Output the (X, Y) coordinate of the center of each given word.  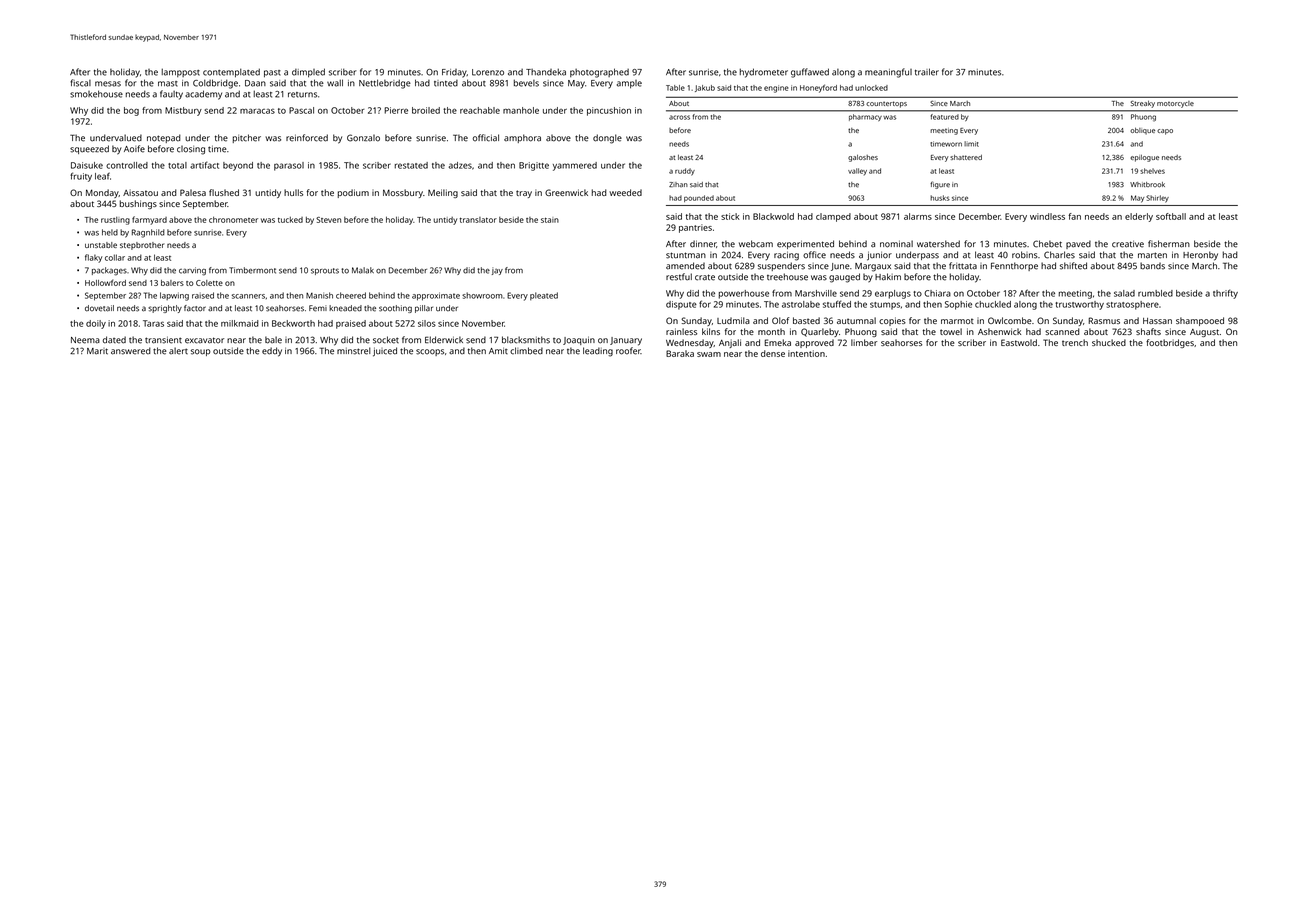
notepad (164, 138)
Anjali (730, 343)
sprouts (325, 271)
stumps (885, 306)
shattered (966, 157)
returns (302, 95)
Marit (97, 351)
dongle (607, 139)
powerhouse (744, 294)
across (679, 117)
